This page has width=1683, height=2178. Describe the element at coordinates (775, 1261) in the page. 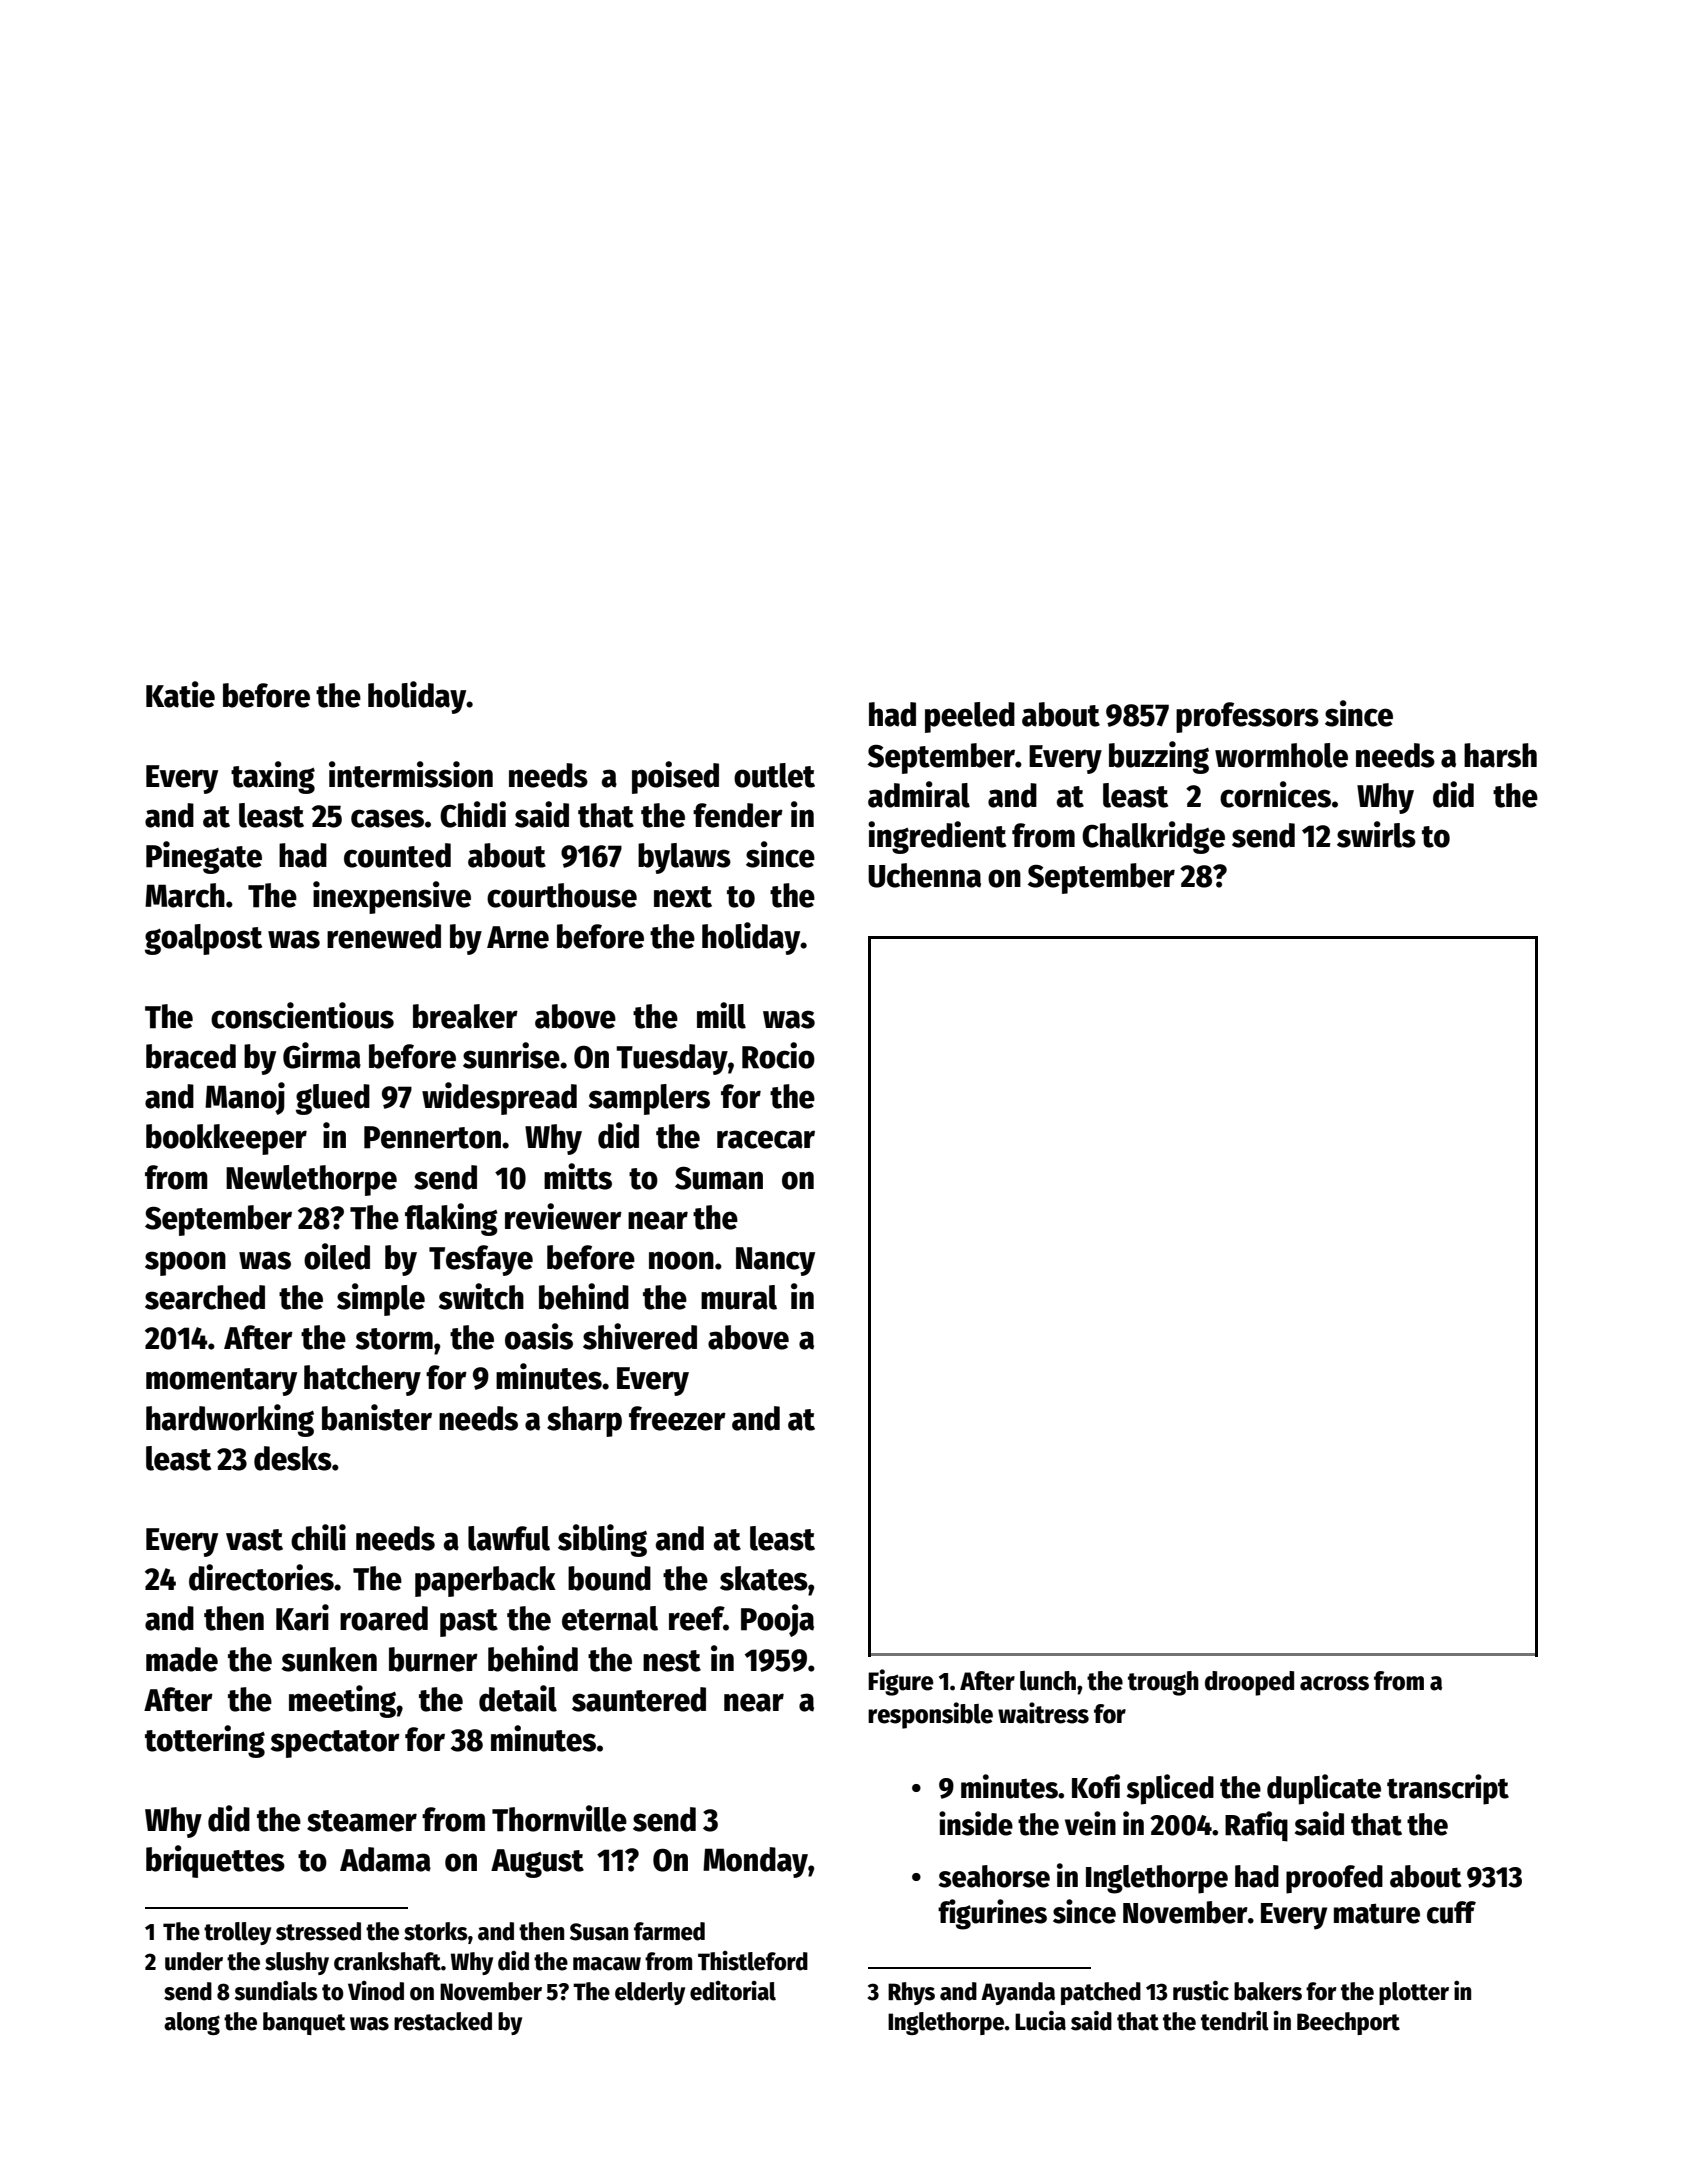

I see `Nancy` at that location.
